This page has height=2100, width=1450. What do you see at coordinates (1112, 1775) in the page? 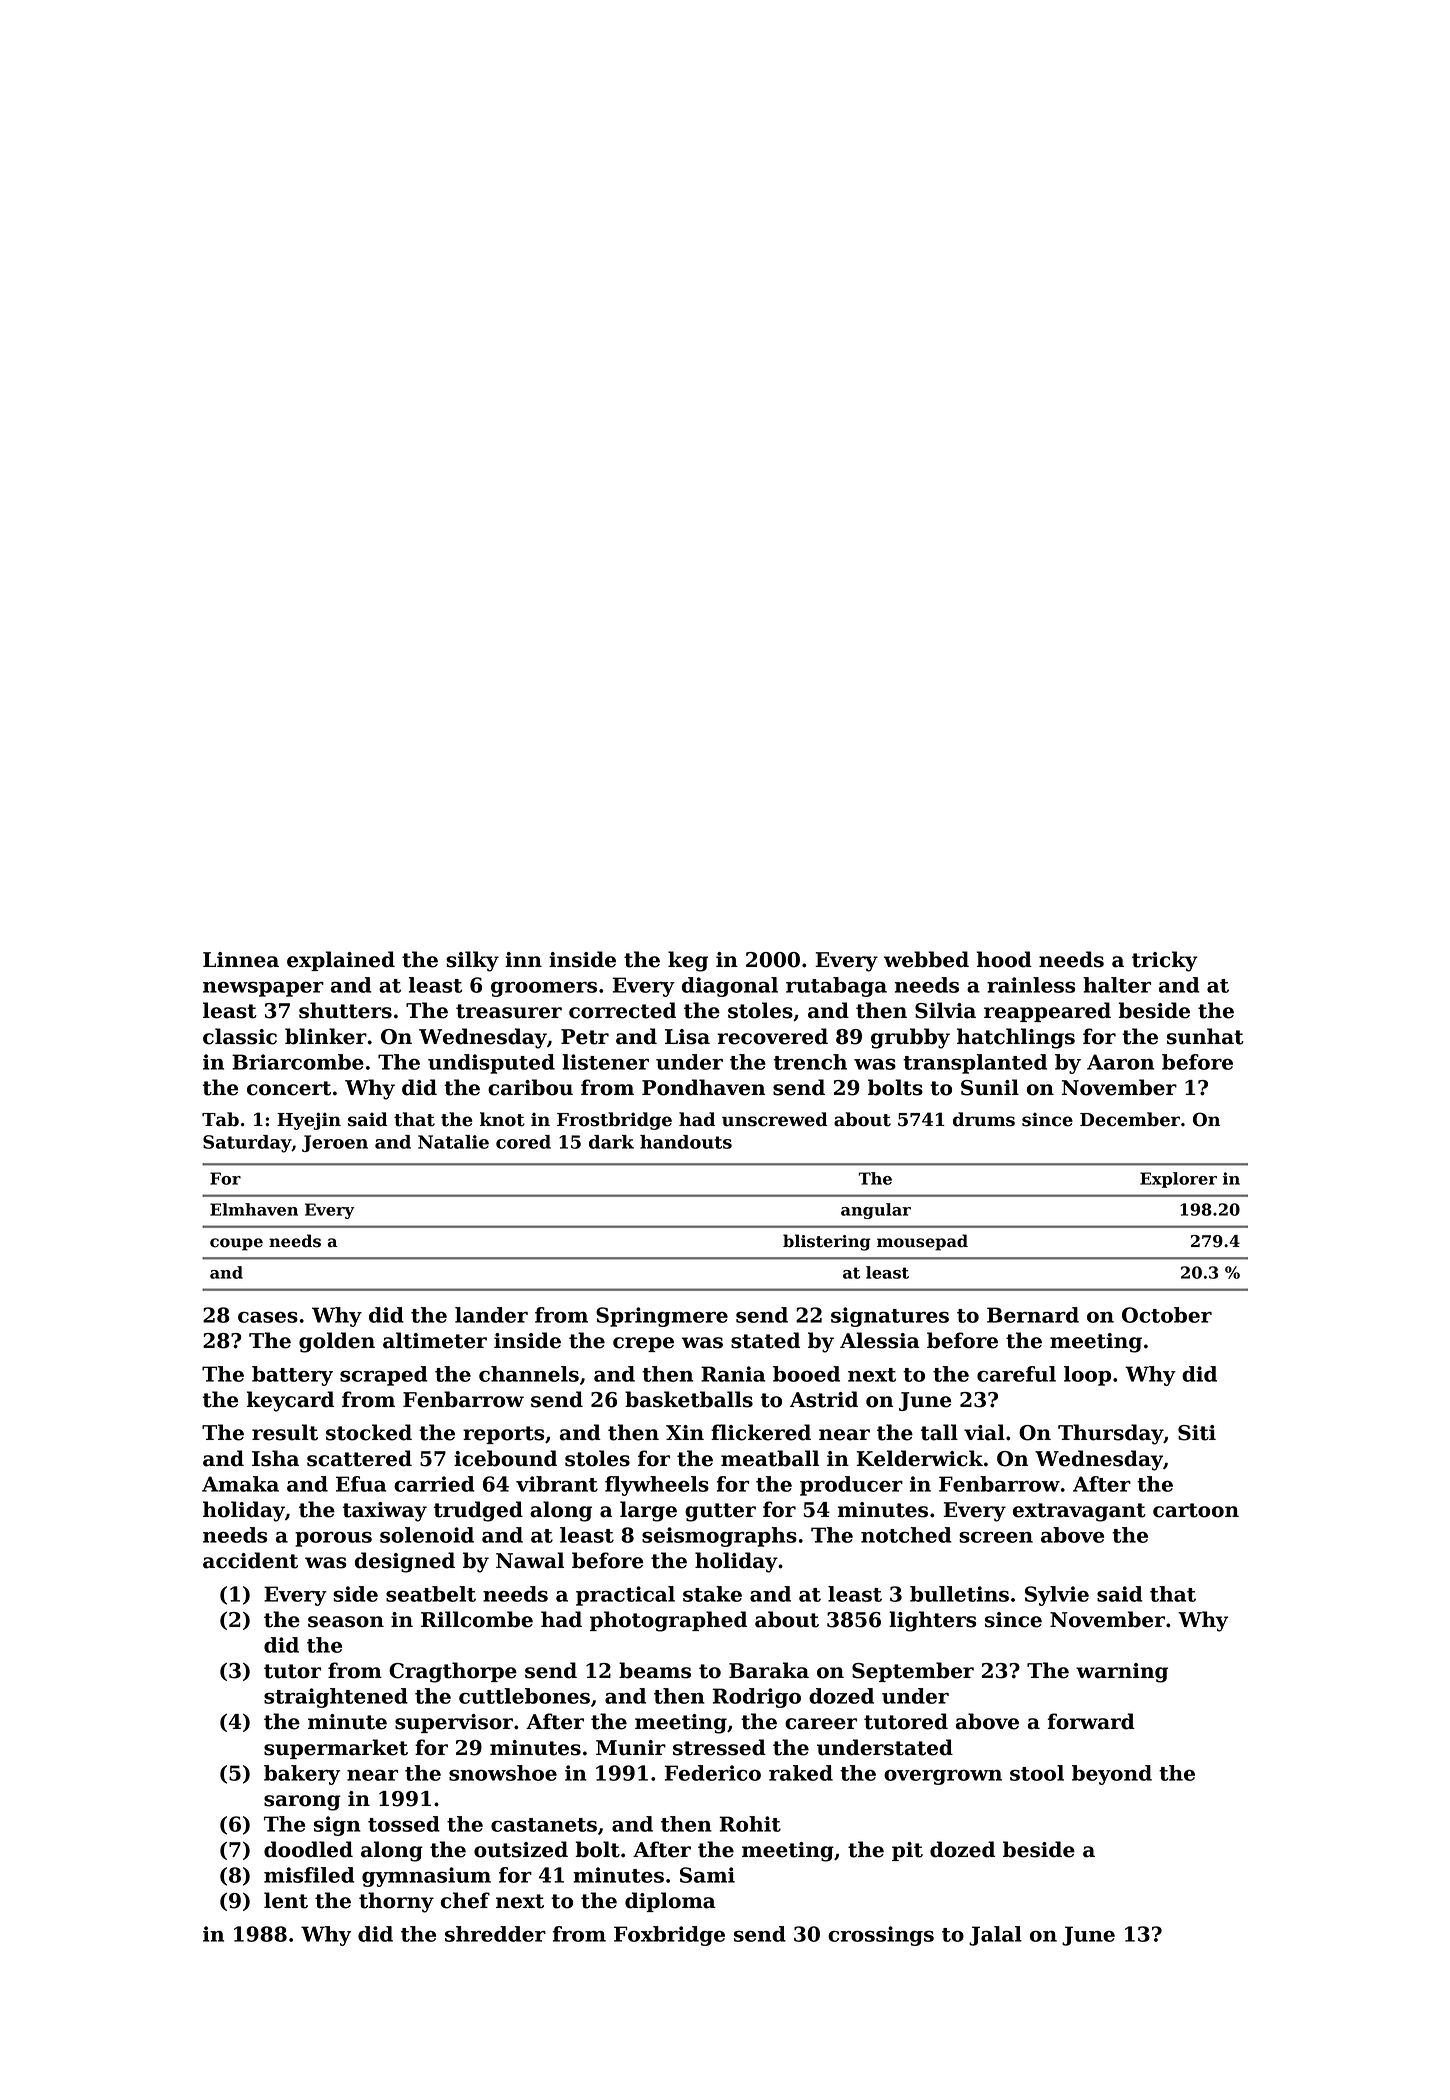
I see `beyond` at bounding box center [1112, 1775].
